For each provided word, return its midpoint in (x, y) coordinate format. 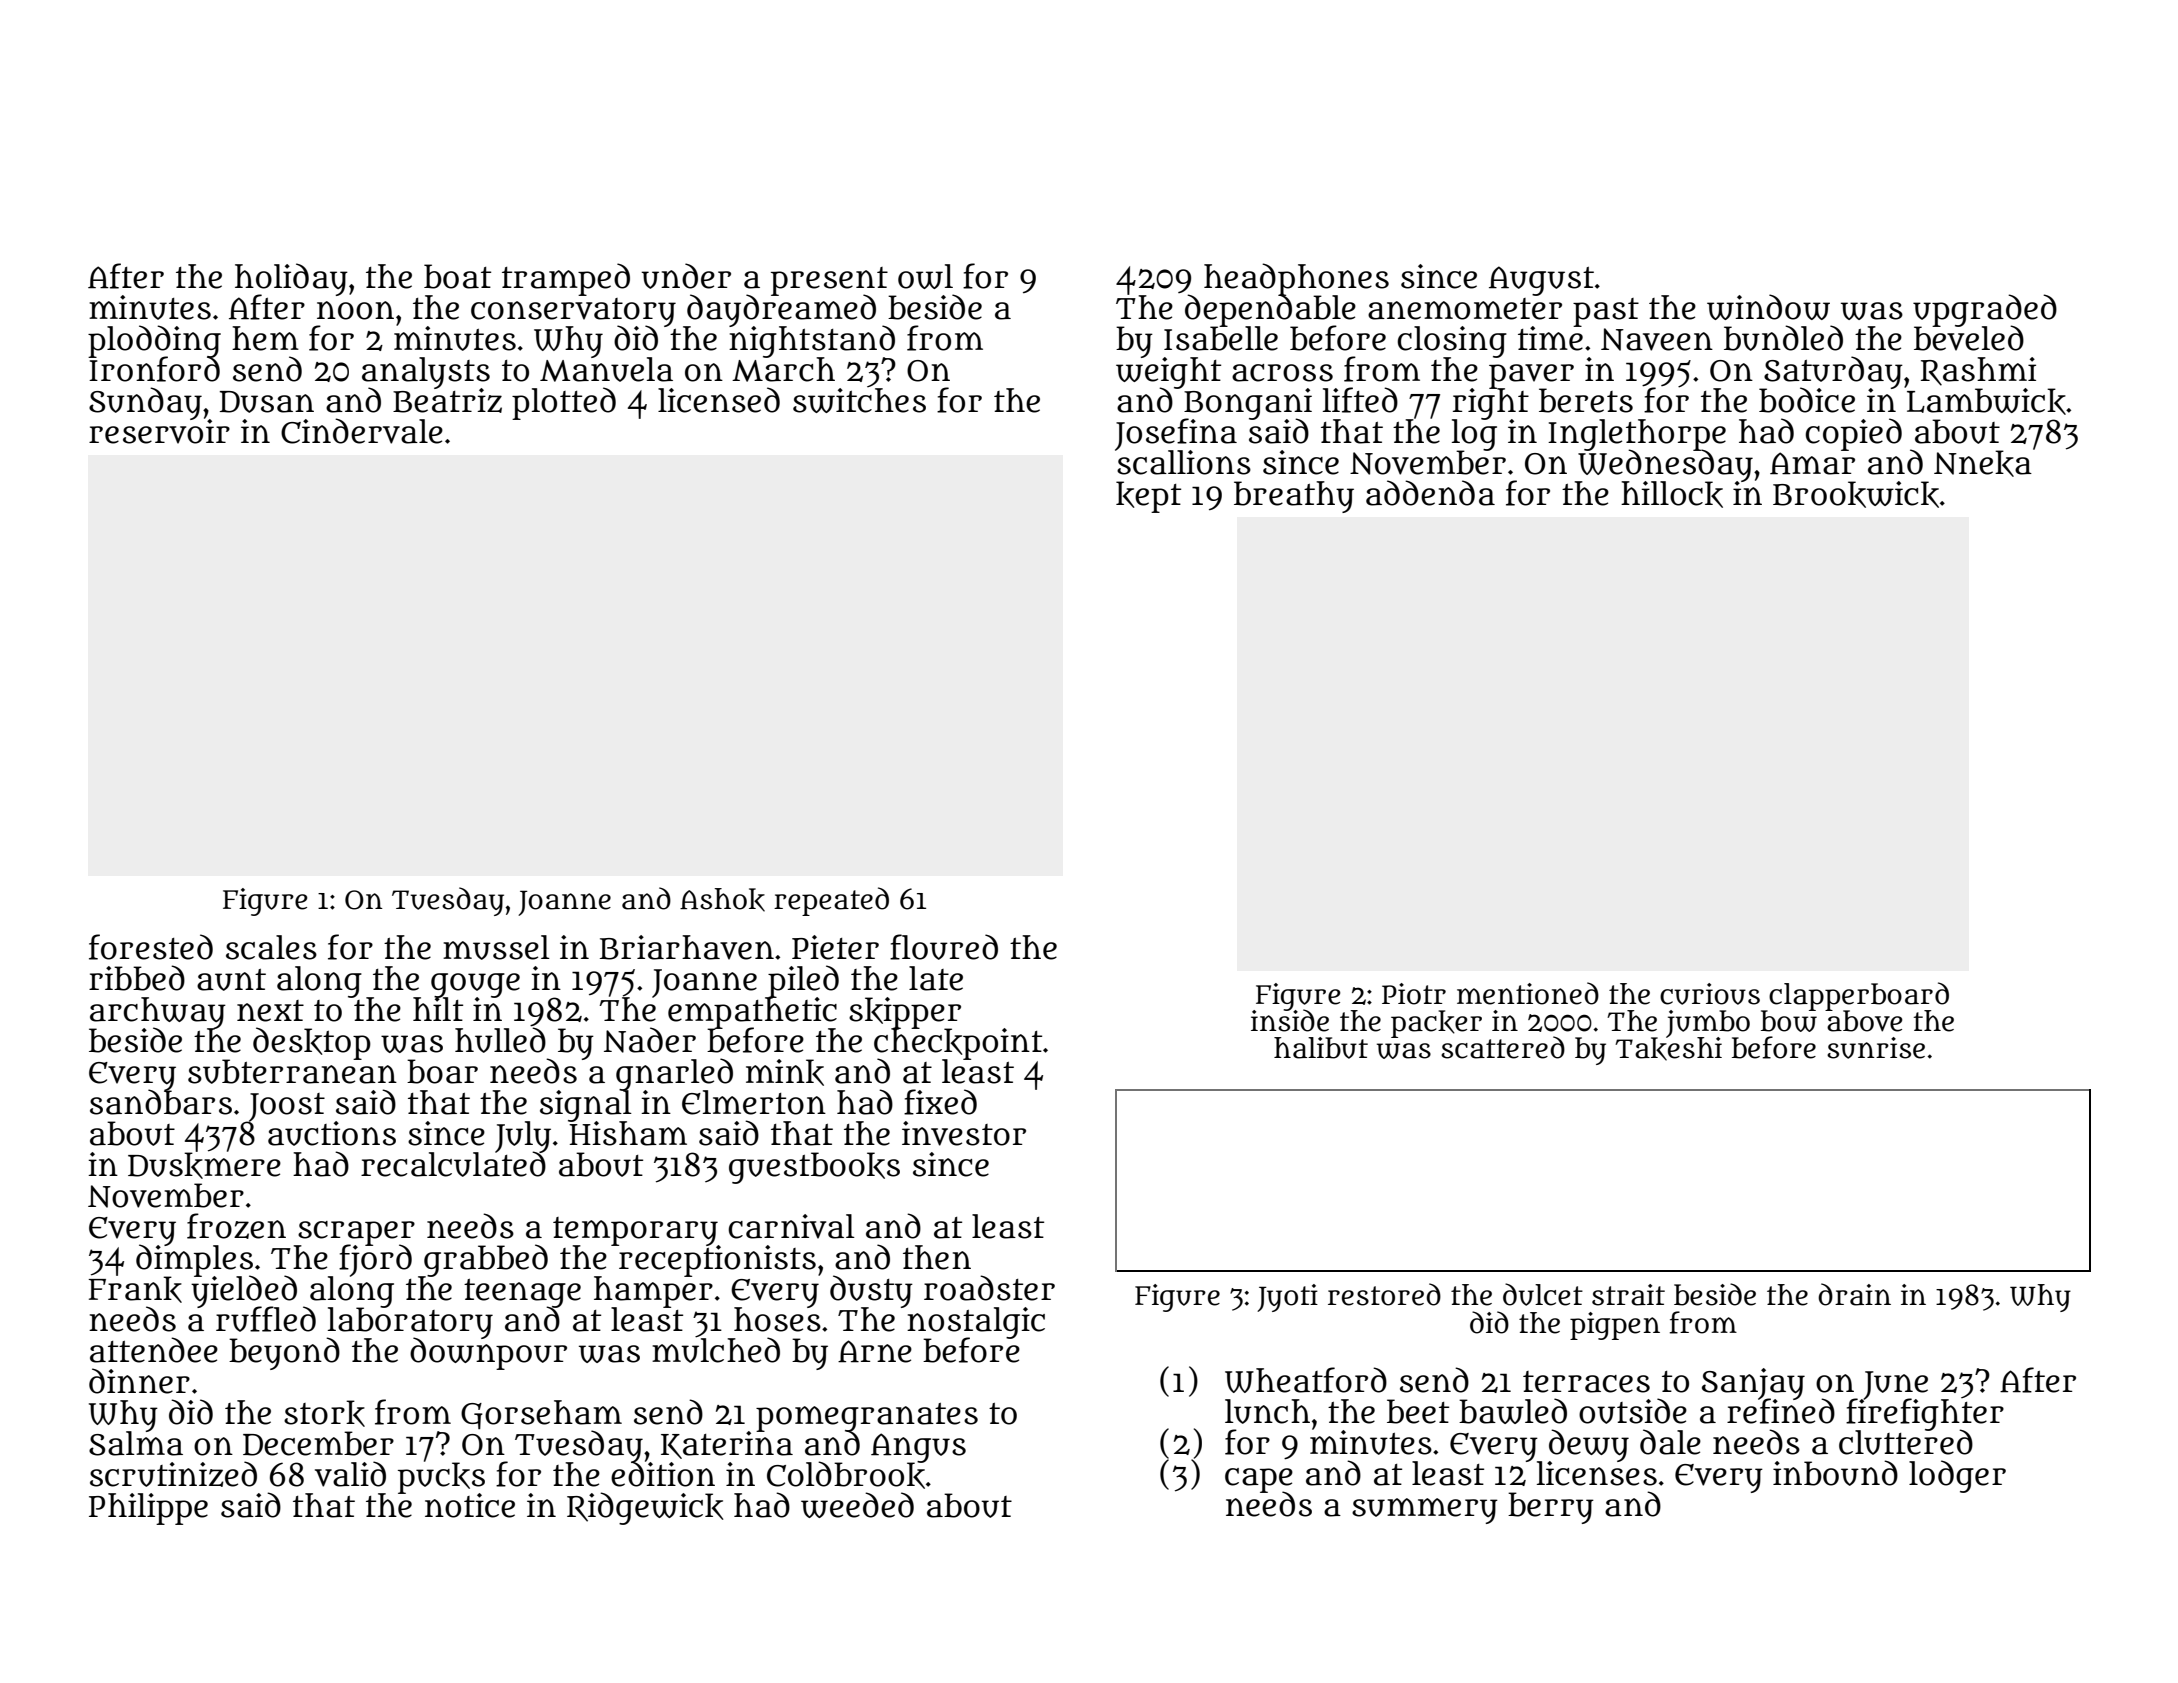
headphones (1296, 279)
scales (271, 947)
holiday (291, 279)
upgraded (1985, 310)
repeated (831, 901)
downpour (488, 1354)
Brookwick (1856, 494)
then (937, 1257)
